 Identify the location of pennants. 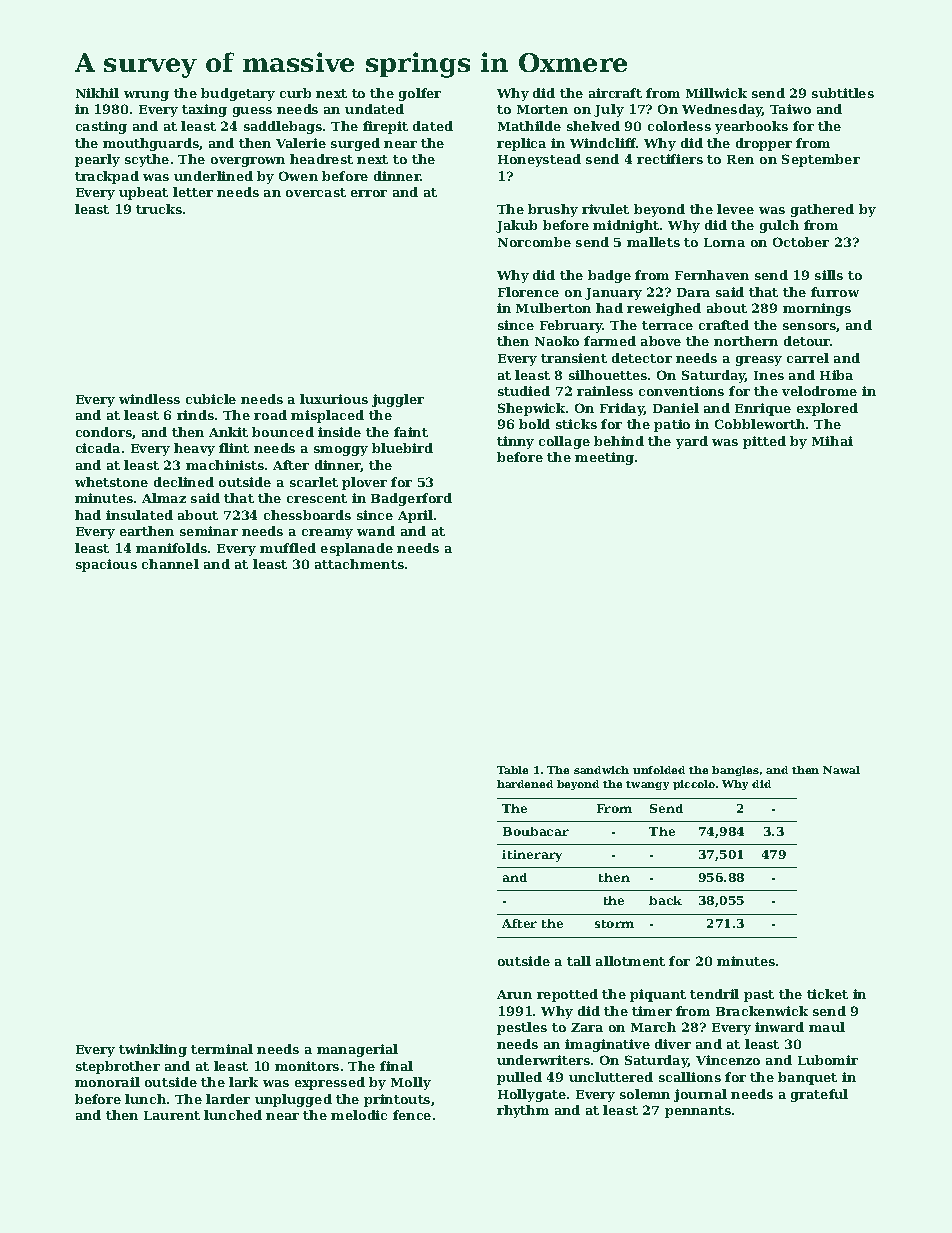
(698, 1112).
